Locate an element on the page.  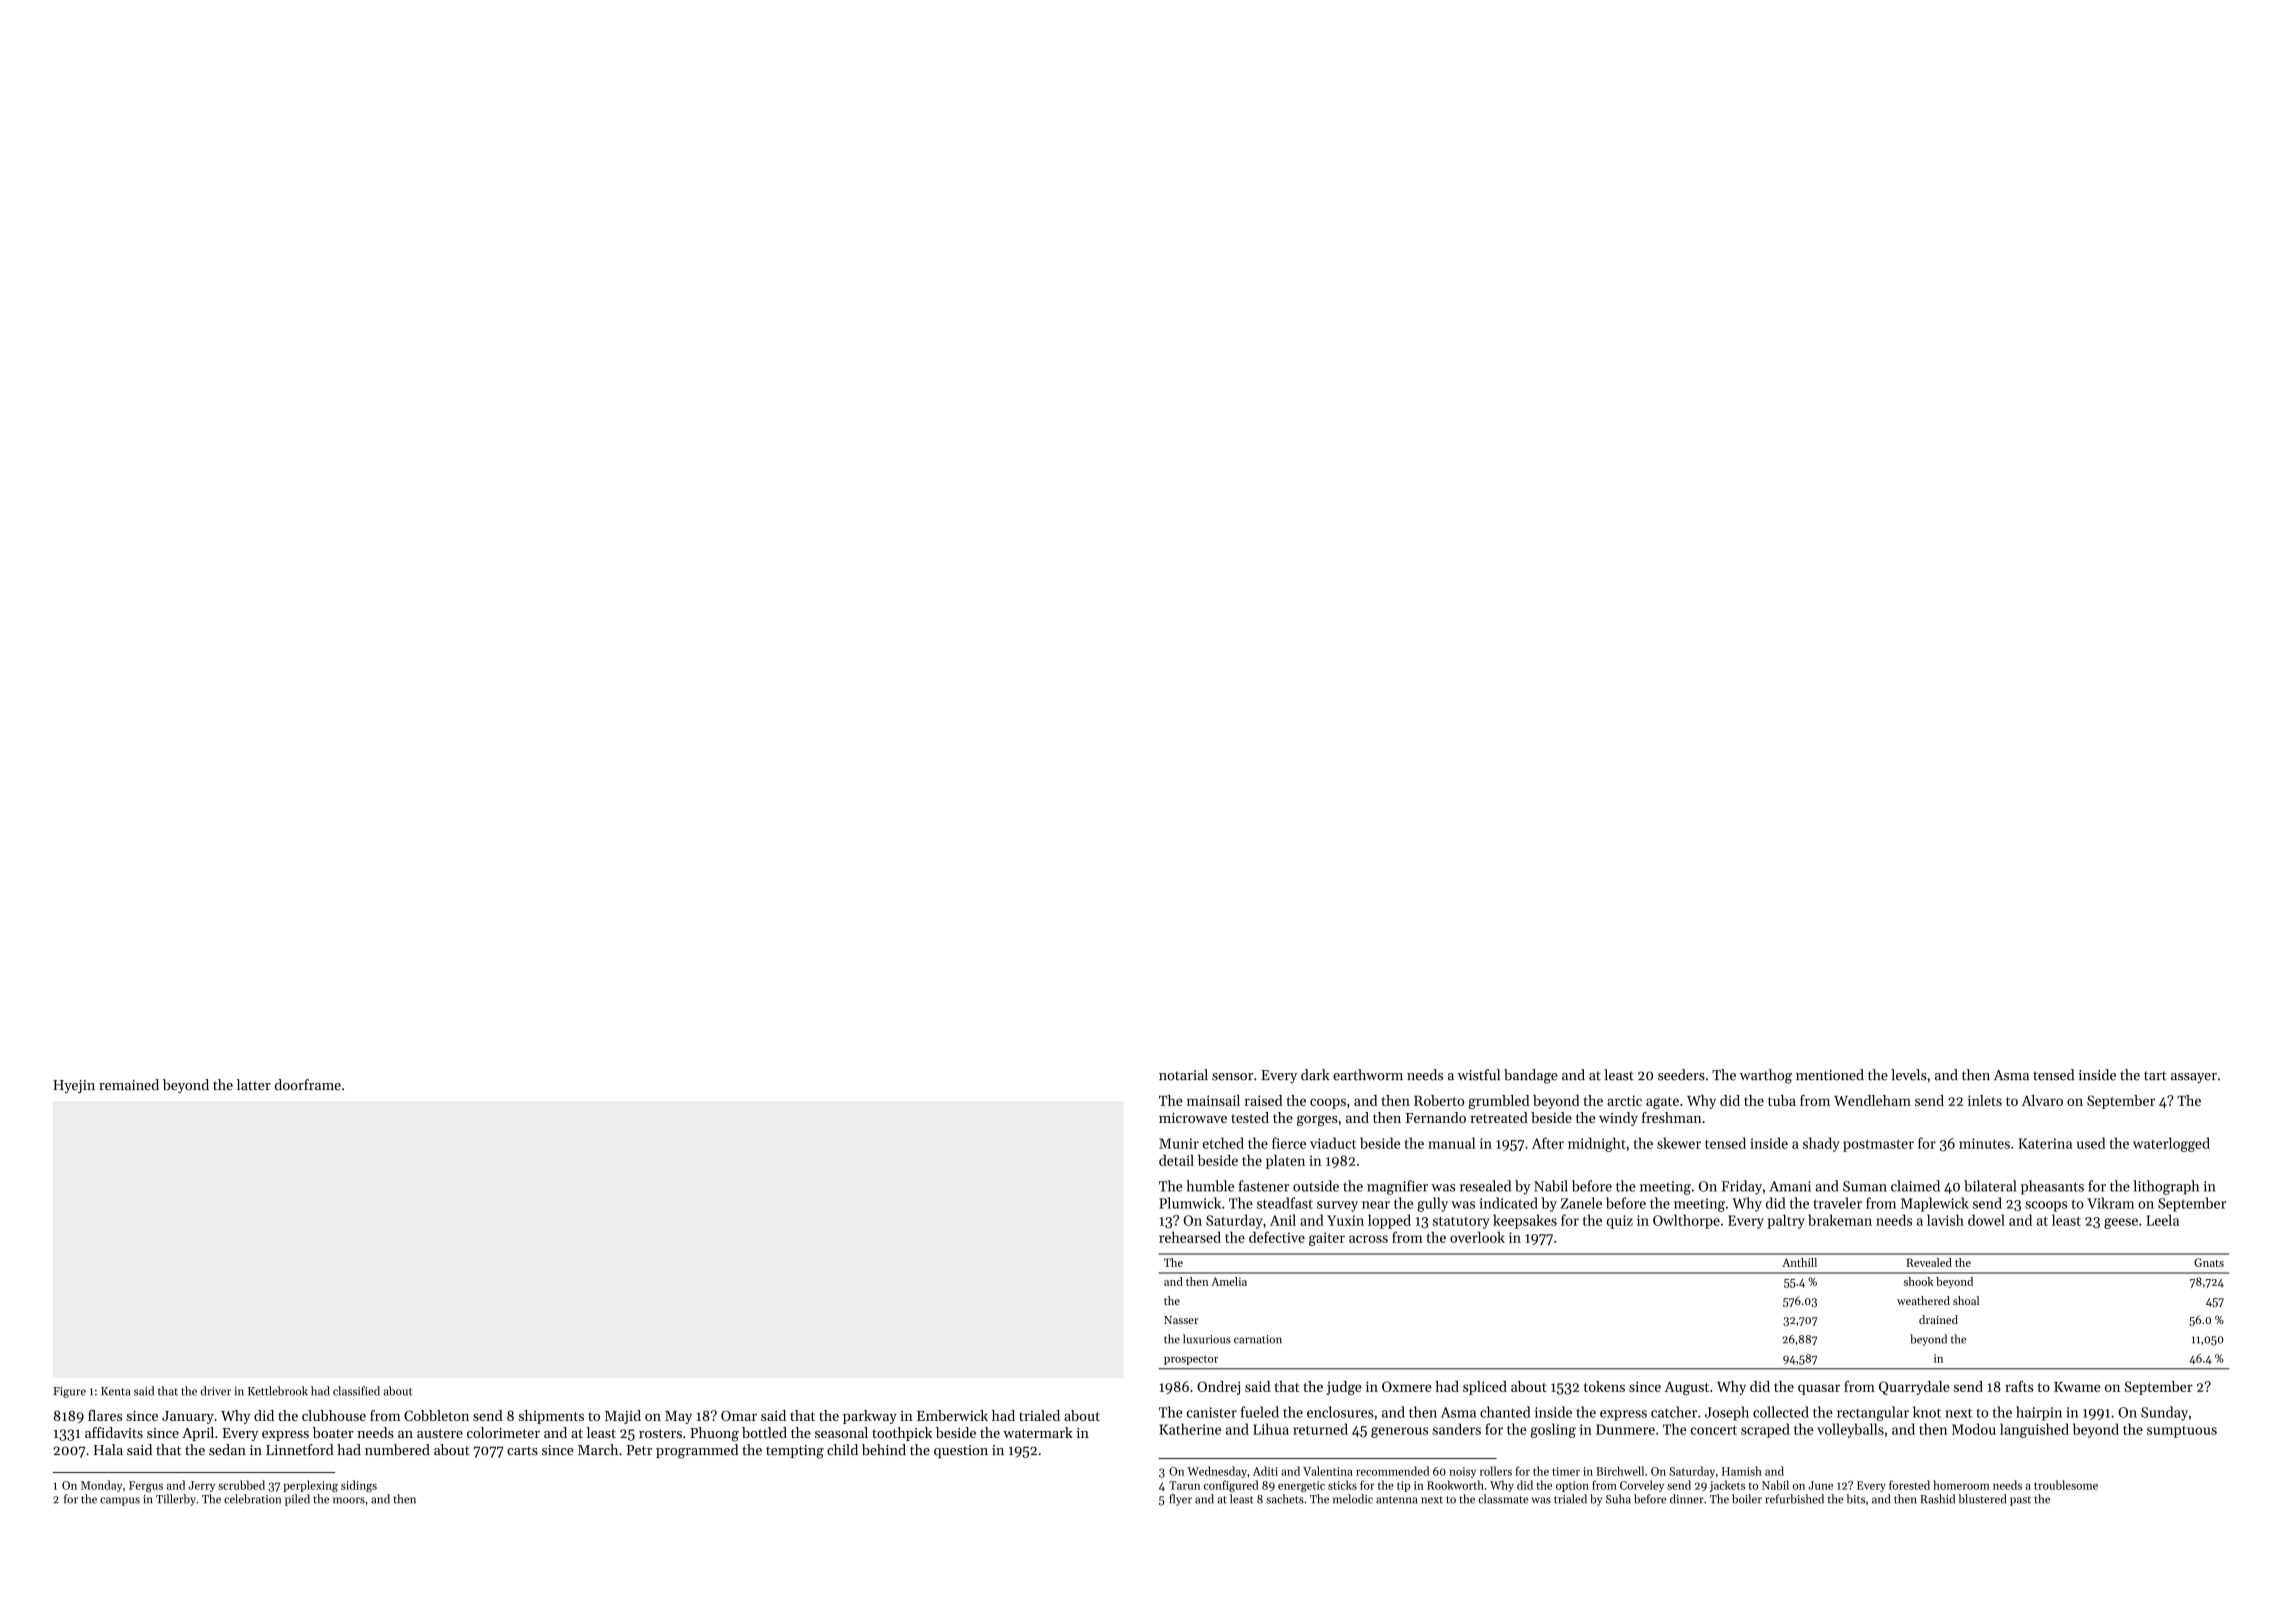
freshman is located at coordinates (1672, 1117).
